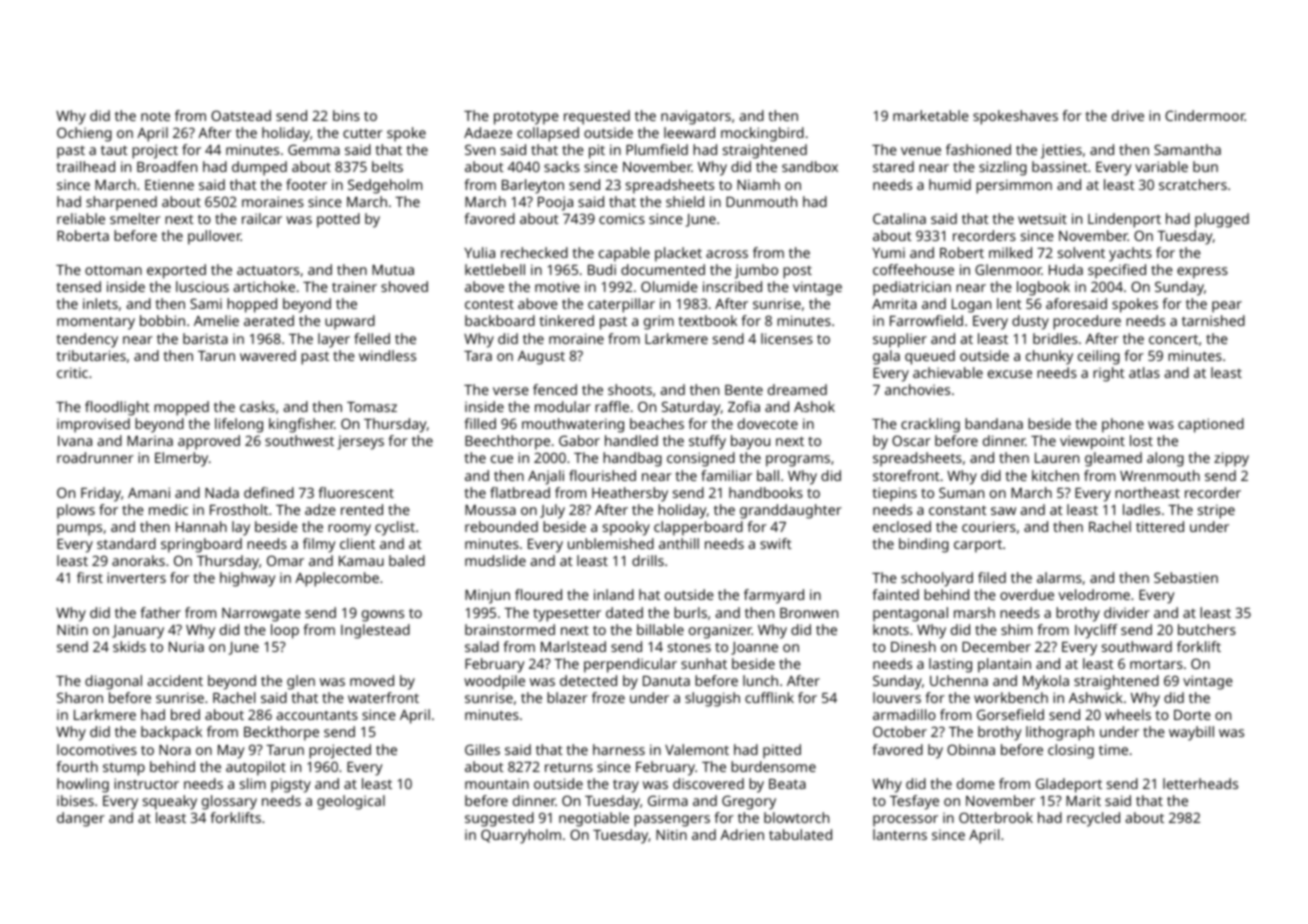 The height and width of the page is (924, 1308). What do you see at coordinates (1227, 307) in the page?
I see `pear` at bounding box center [1227, 307].
